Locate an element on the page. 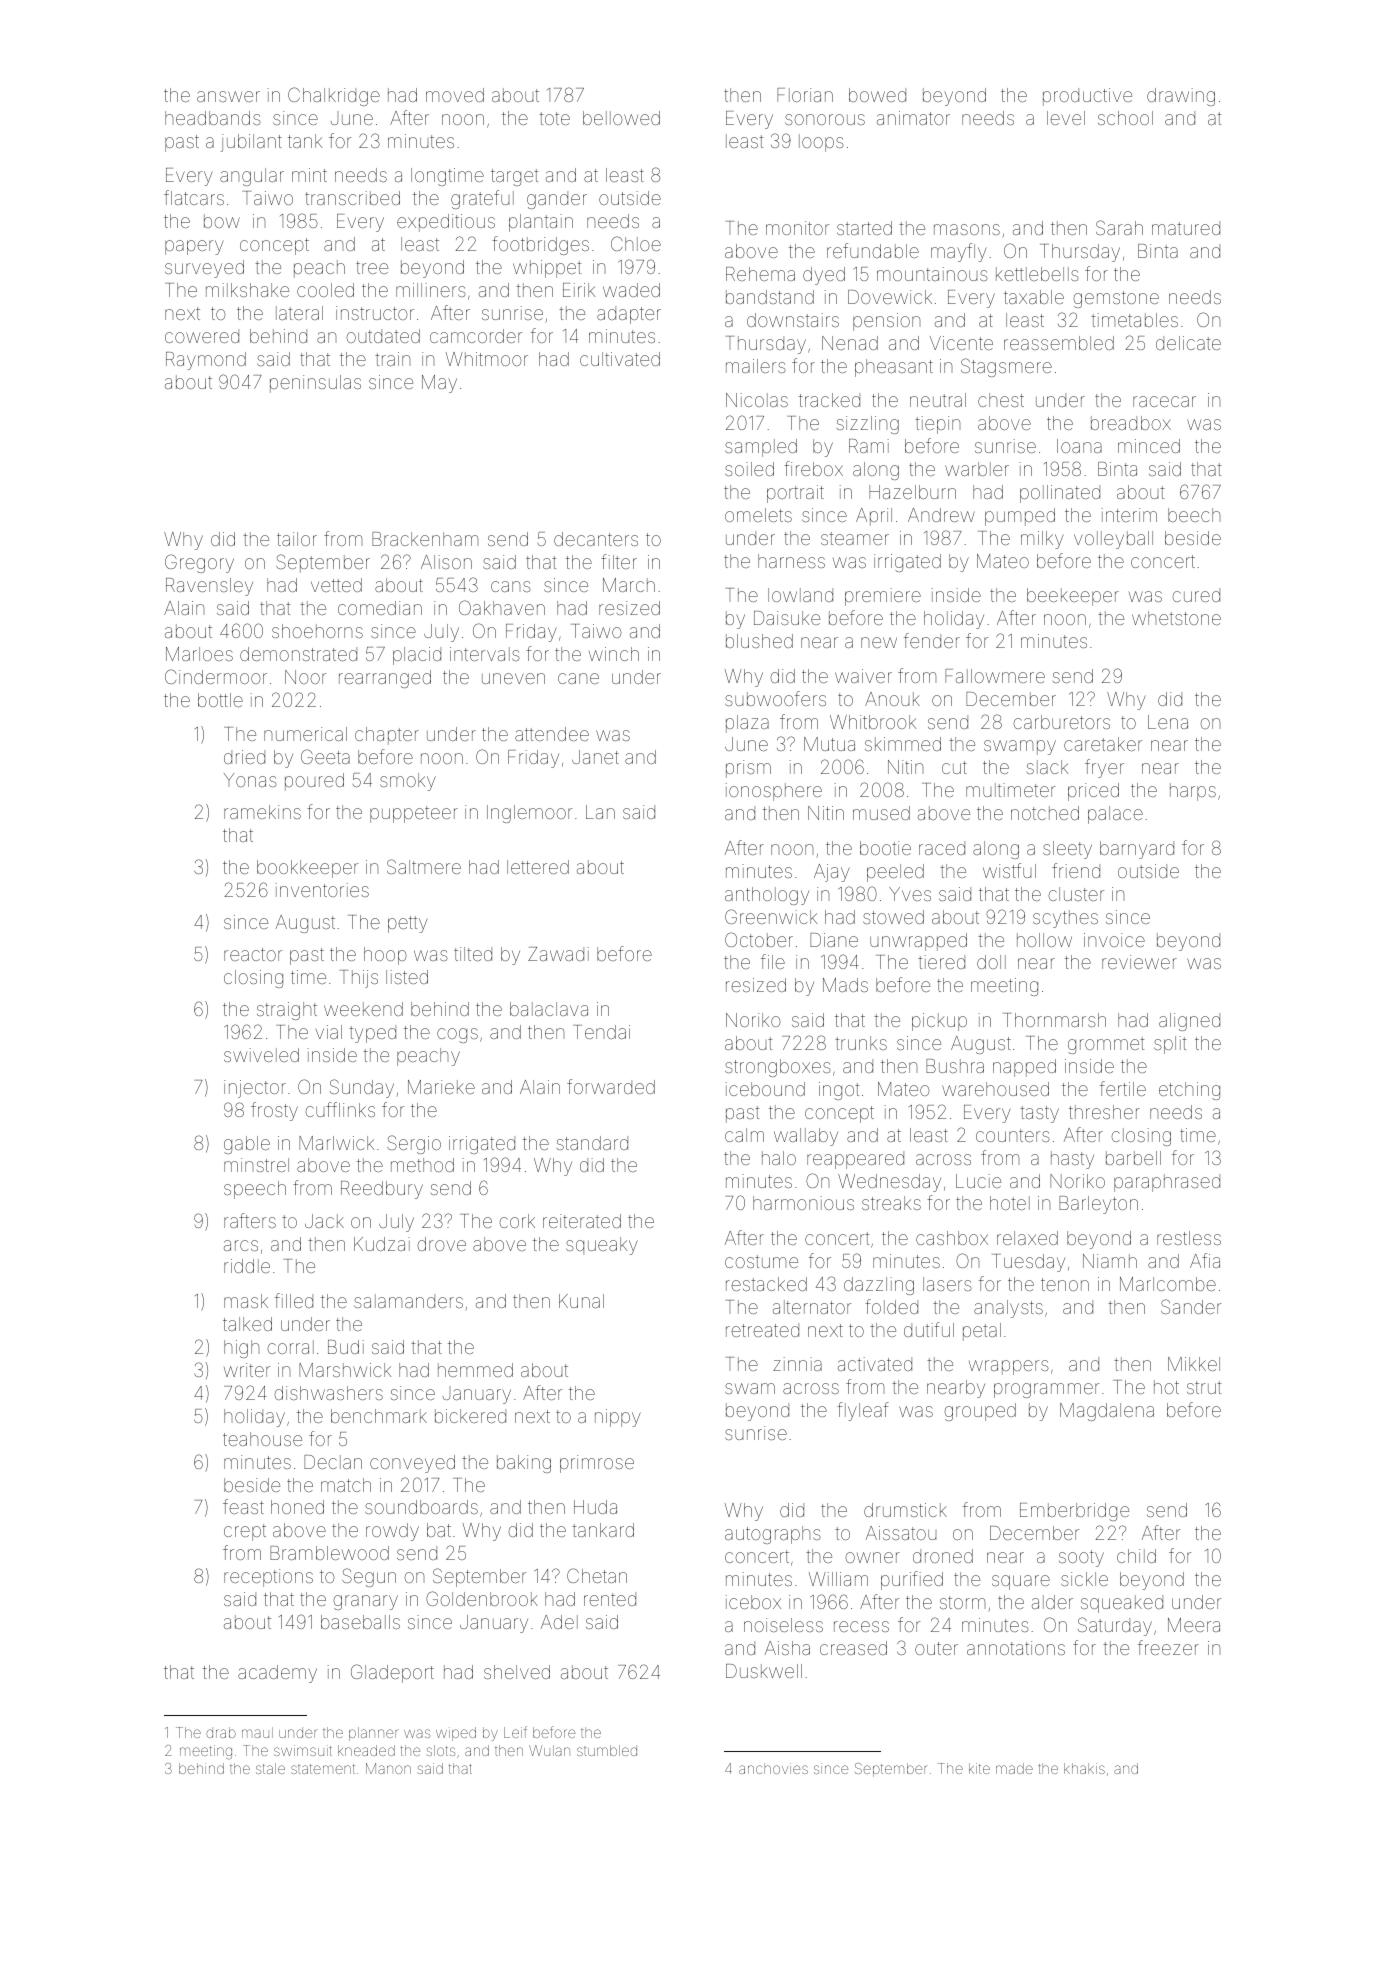 This image has width=1386, height=1969. moved is located at coordinates (455, 95).
